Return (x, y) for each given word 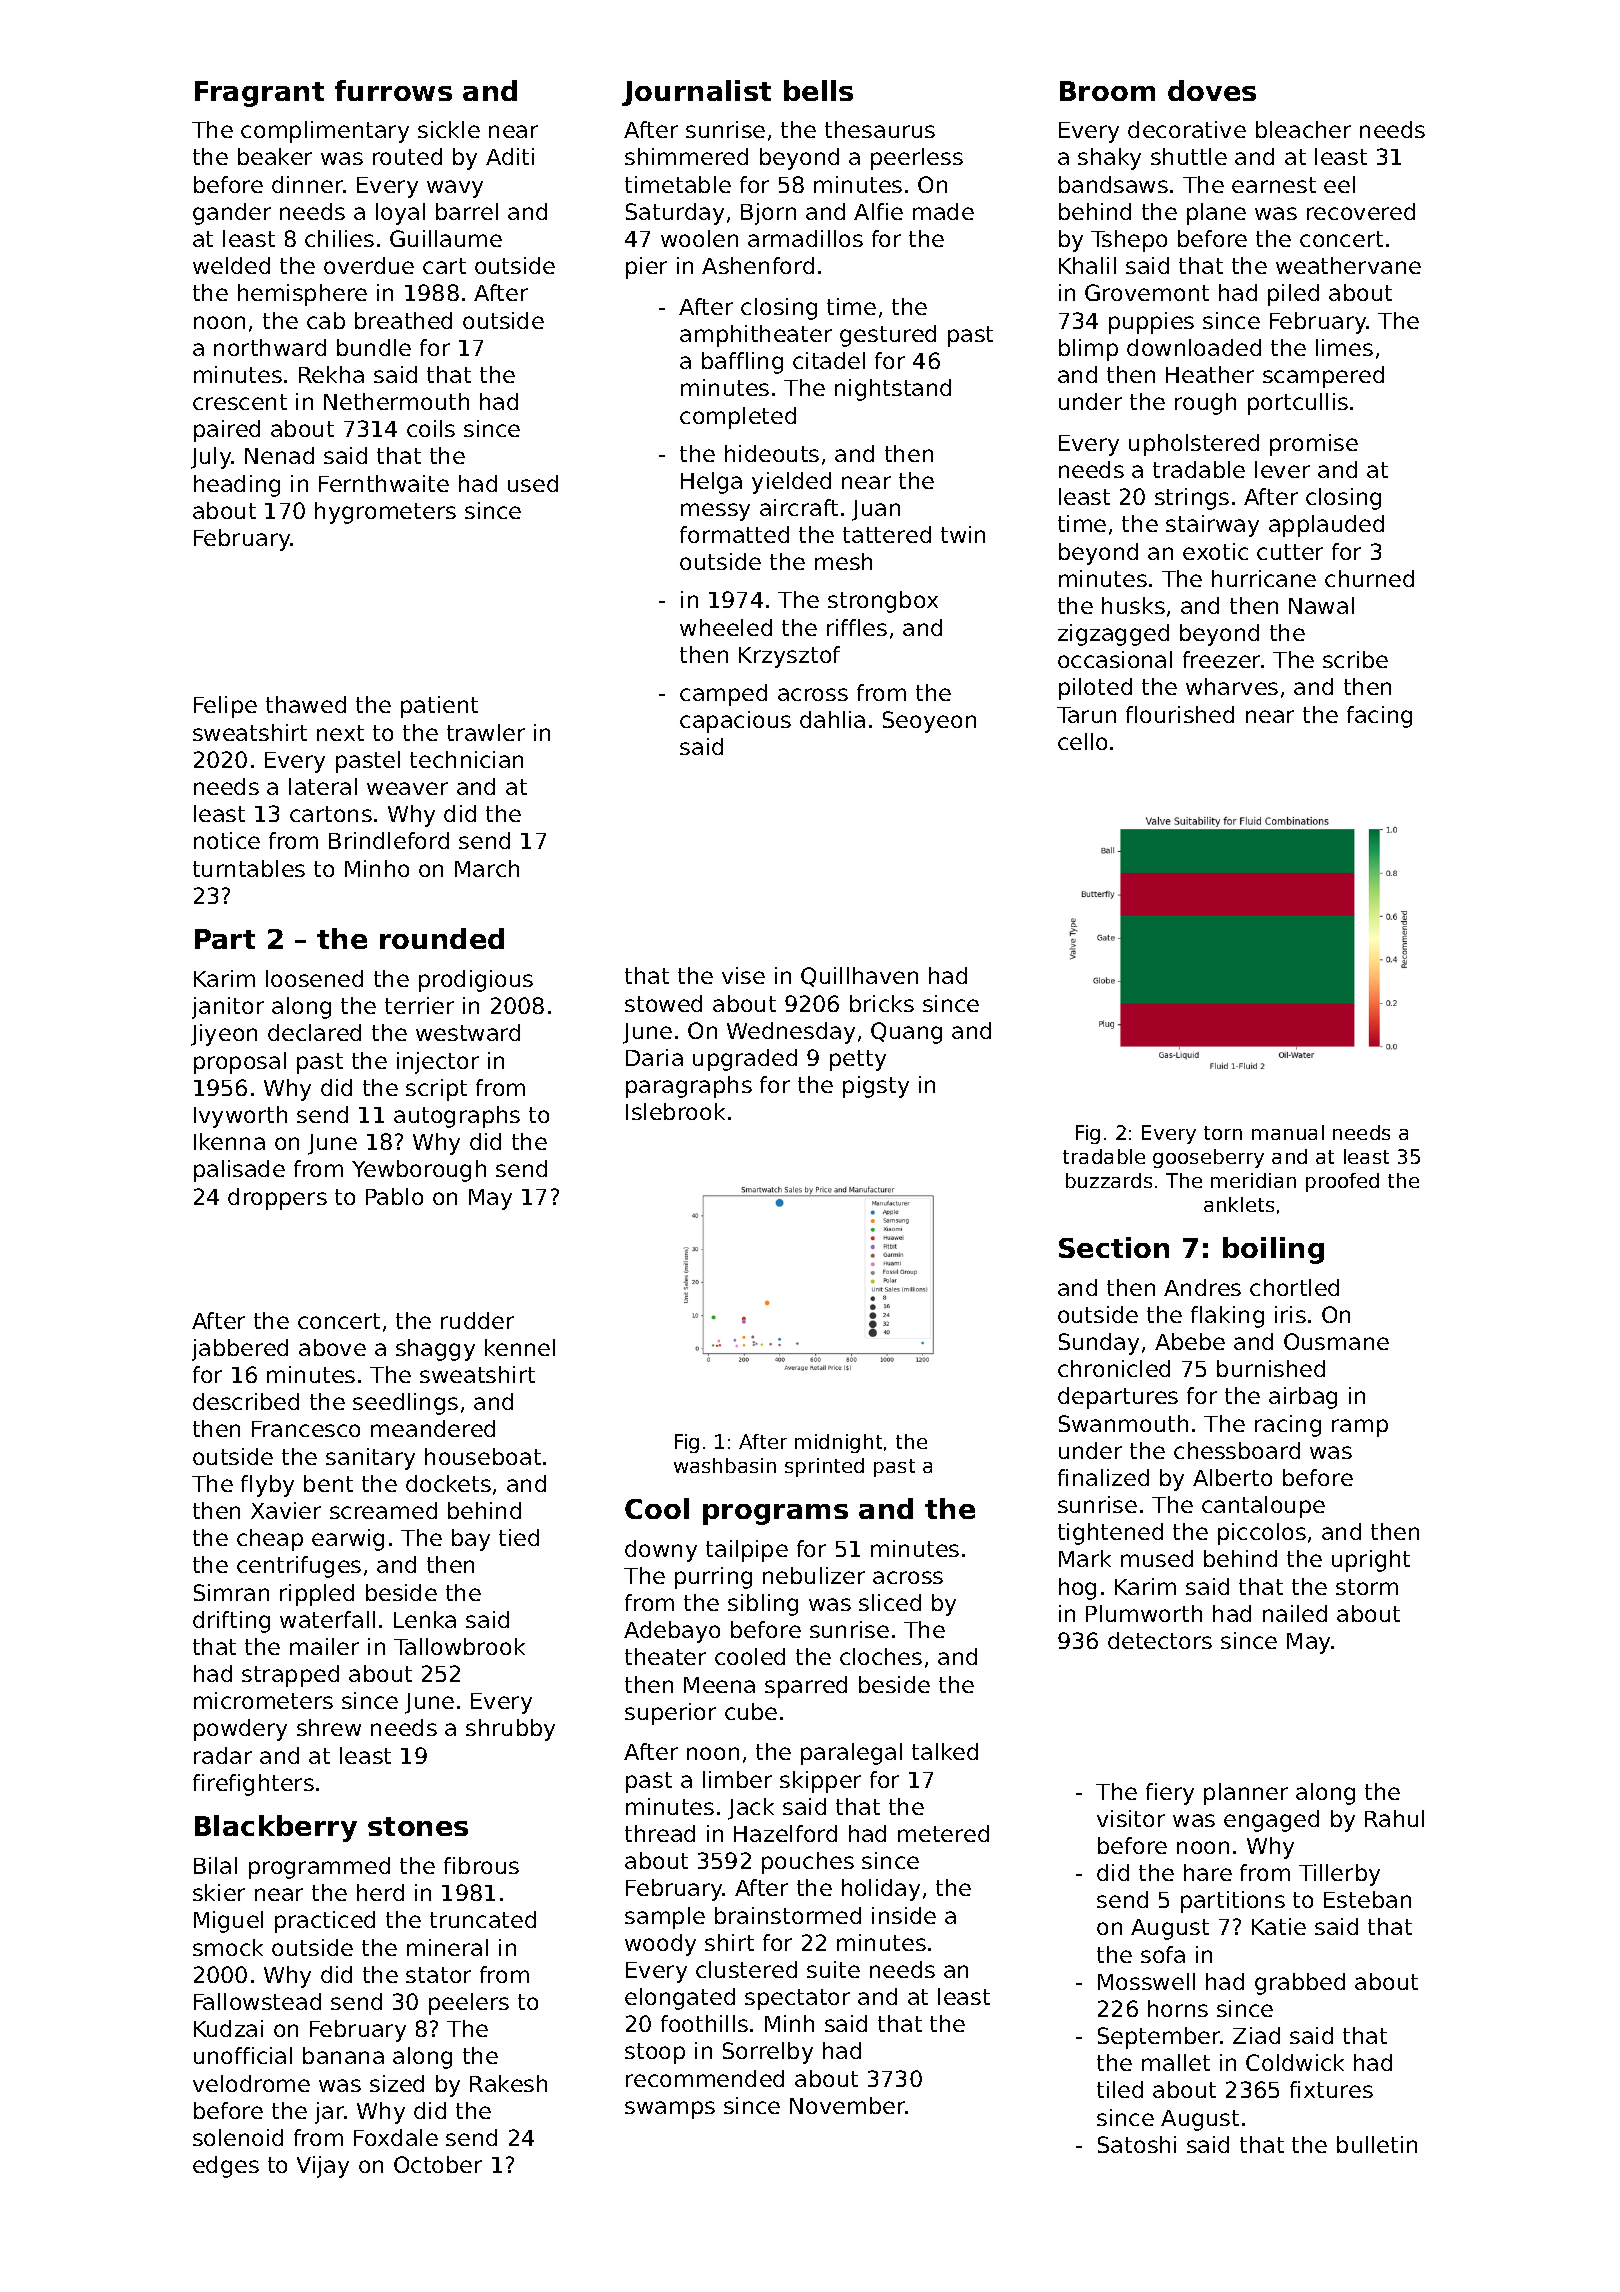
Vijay (323, 2167)
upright (1371, 1561)
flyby (267, 1486)
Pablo (394, 1196)
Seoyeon (929, 722)
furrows (393, 90)
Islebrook (675, 1111)
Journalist (696, 93)
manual (1288, 1132)
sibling (763, 1605)
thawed (306, 704)
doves (1212, 90)
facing (1379, 717)
